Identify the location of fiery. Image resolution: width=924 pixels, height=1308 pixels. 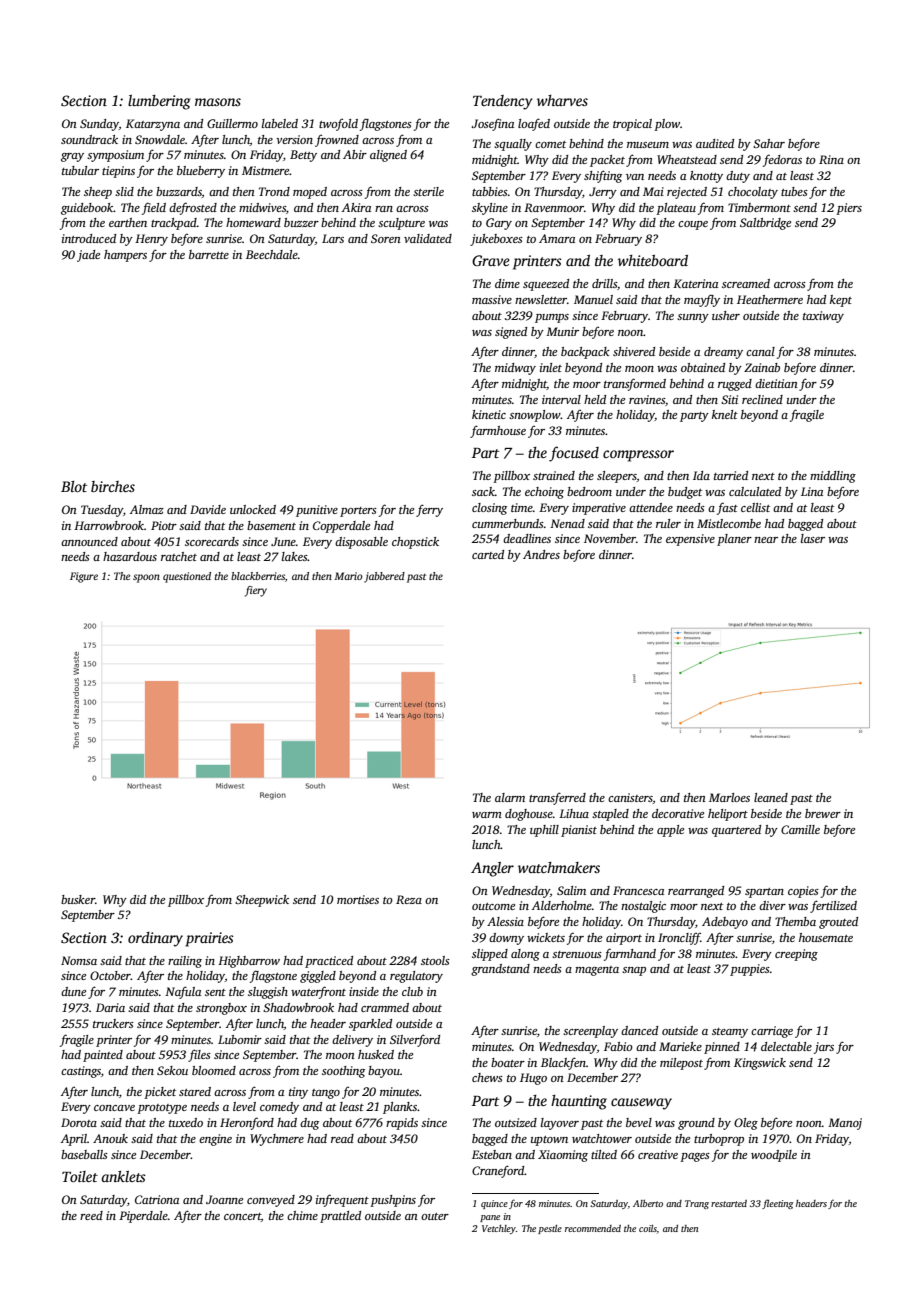
(256, 591).
